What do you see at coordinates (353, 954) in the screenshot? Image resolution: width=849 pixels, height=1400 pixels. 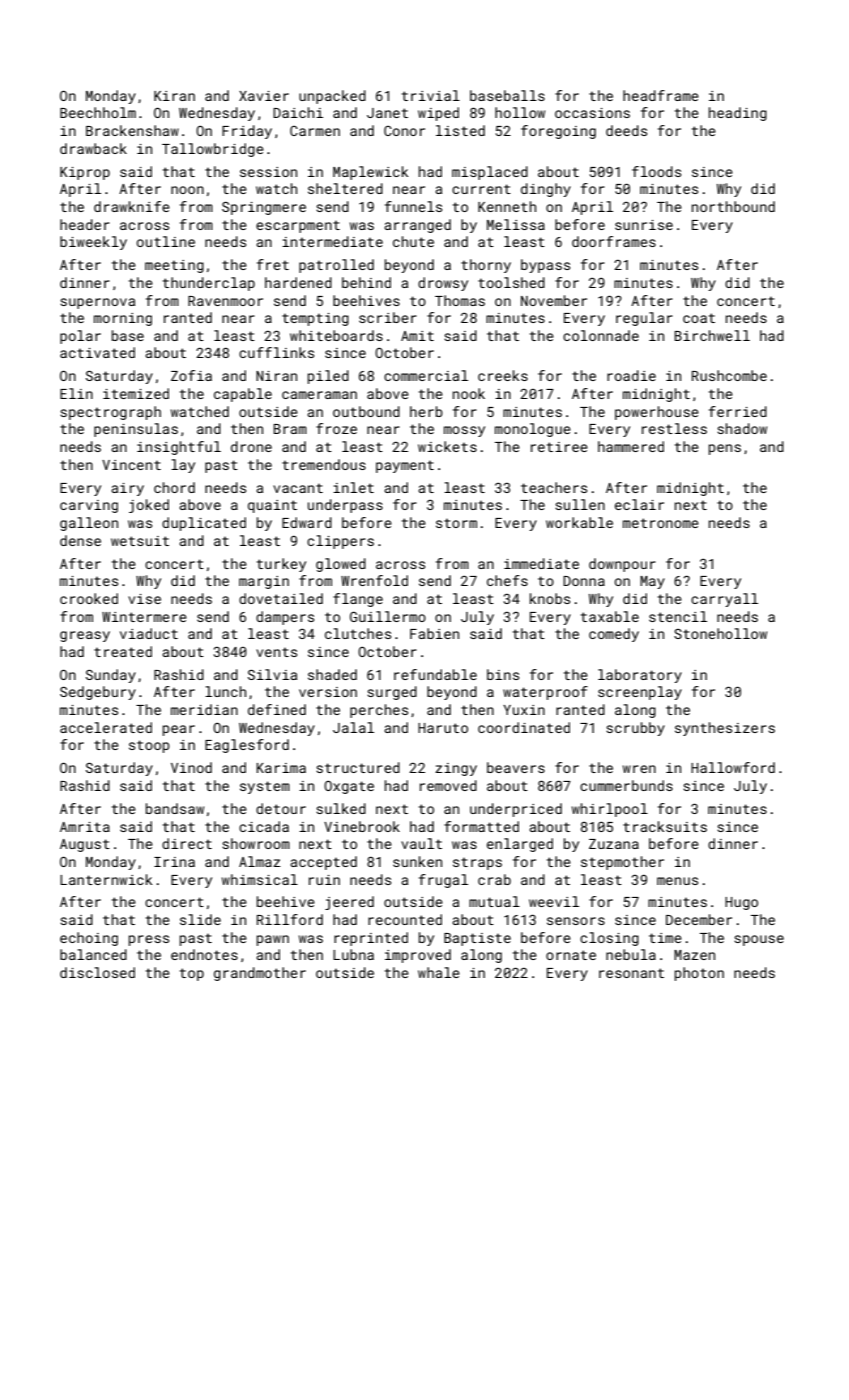 I see `Lubna` at bounding box center [353, 954].
